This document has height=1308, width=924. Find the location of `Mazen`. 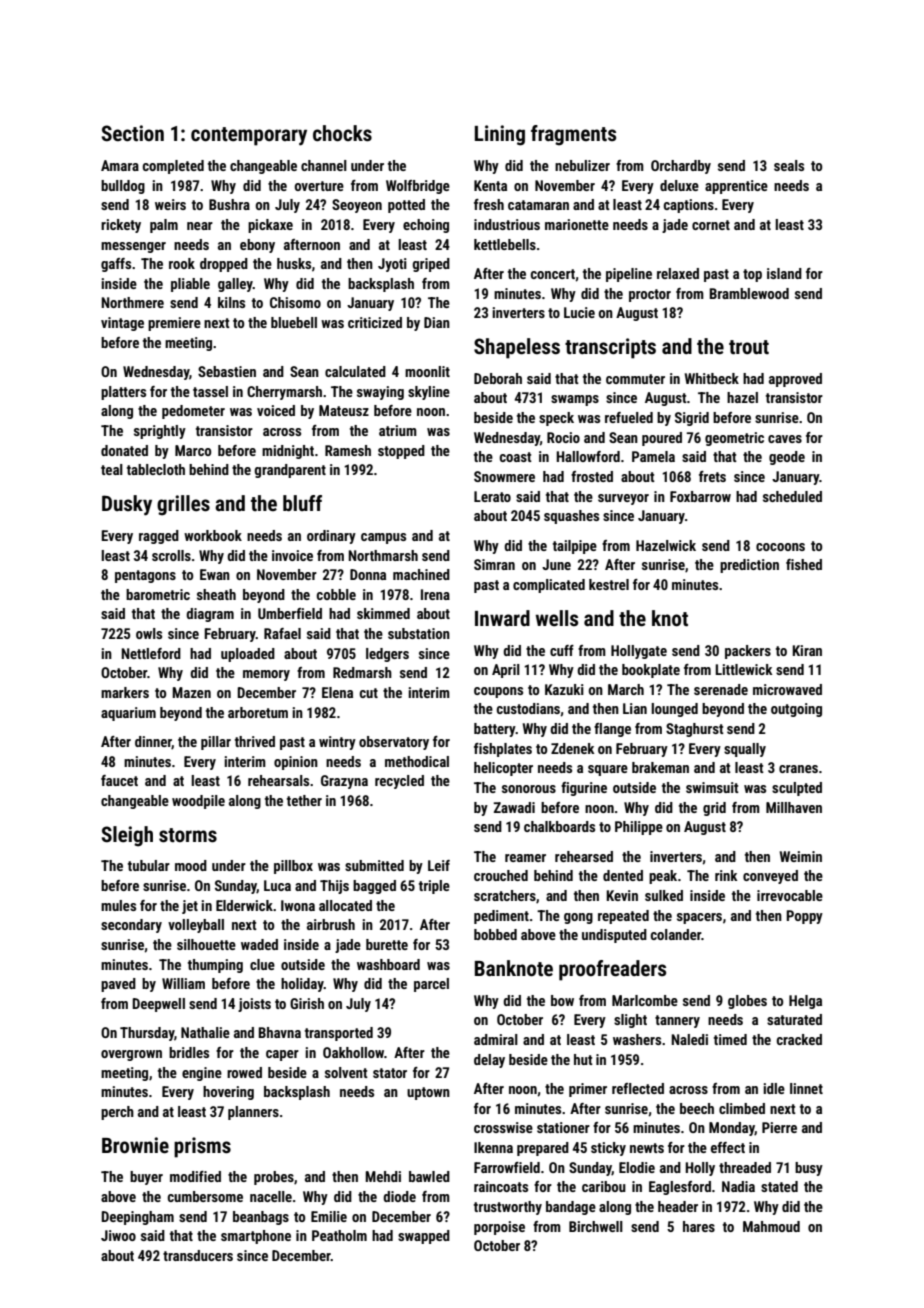

Mazen is located at coordinates (191, 692).
